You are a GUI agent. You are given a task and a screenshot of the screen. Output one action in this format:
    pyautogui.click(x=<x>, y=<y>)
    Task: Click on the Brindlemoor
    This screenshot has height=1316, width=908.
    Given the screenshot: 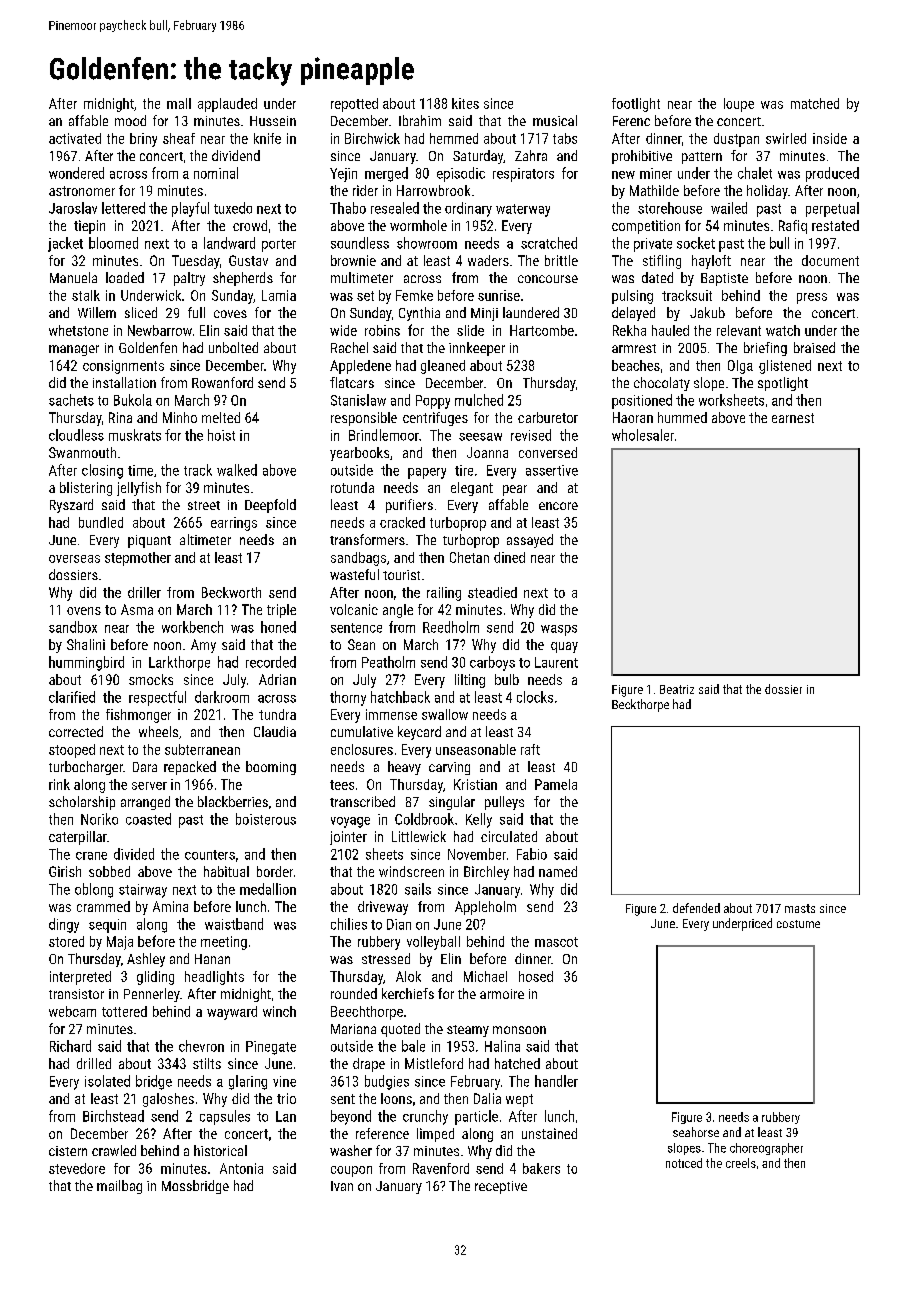 What is the action you would take?
    pyautogui.click(x=384, y=435)
